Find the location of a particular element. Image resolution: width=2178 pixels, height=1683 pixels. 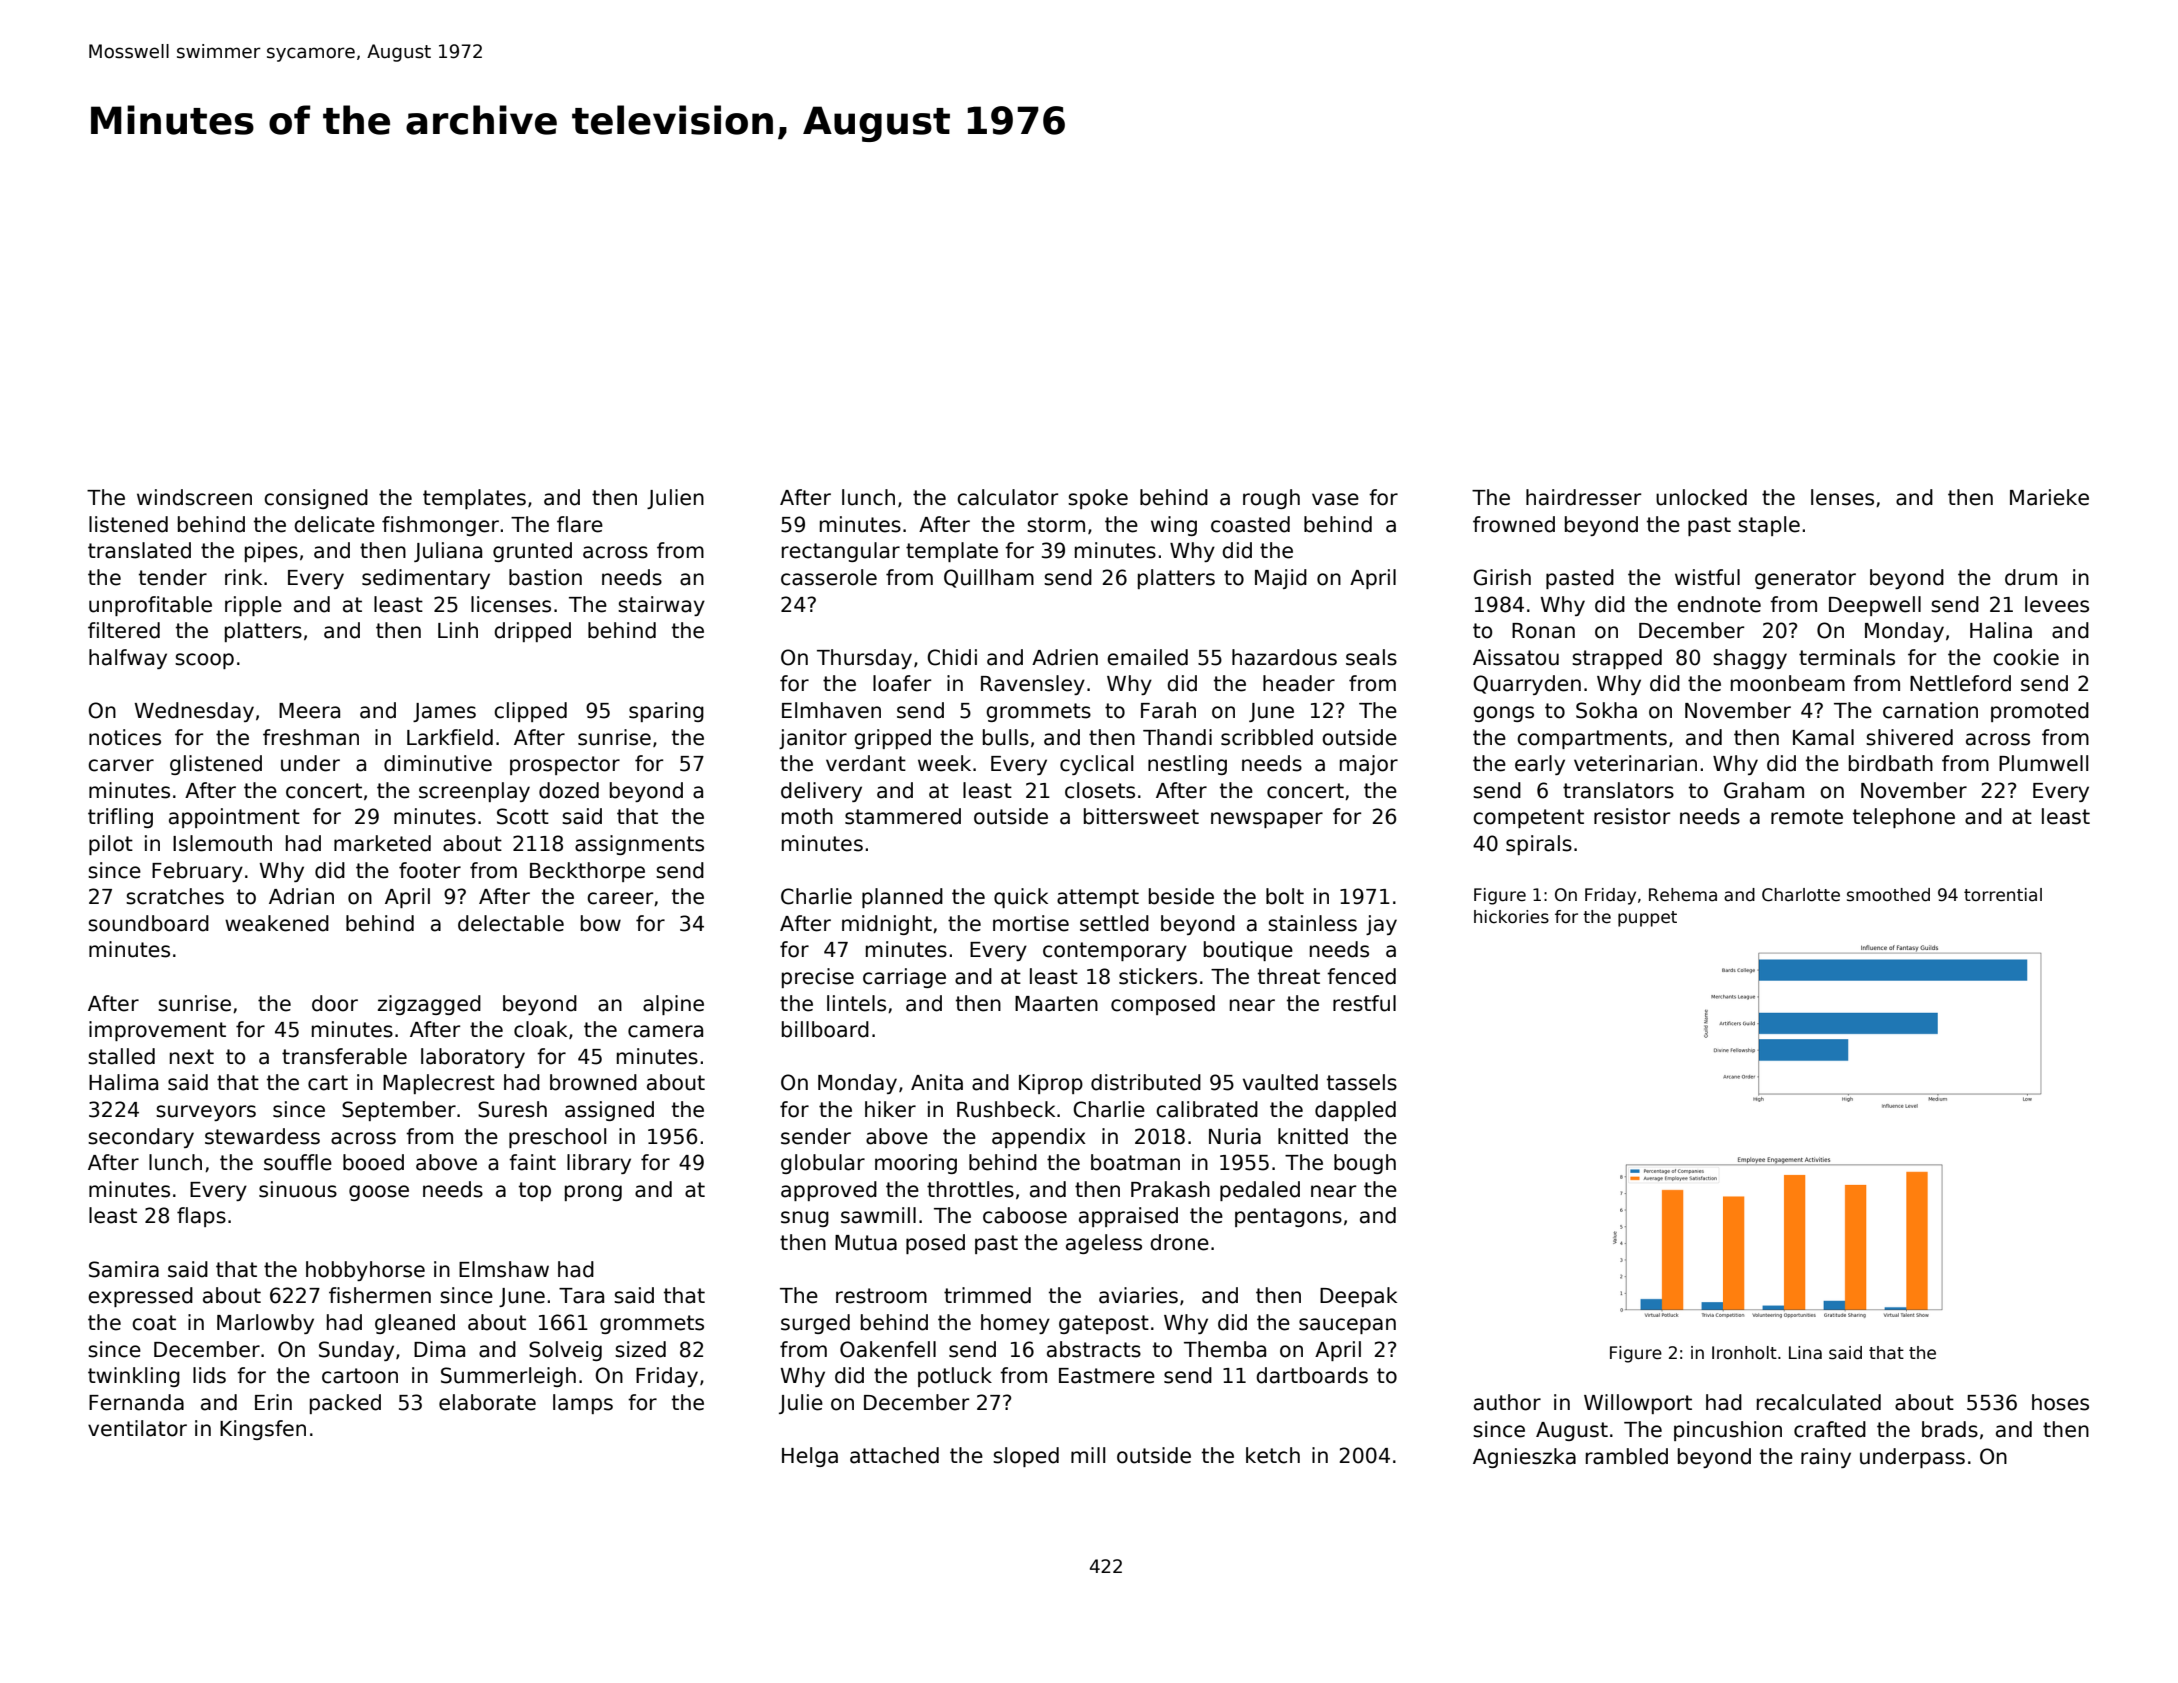

zigzagged is located at coordinates (429, 1005).
